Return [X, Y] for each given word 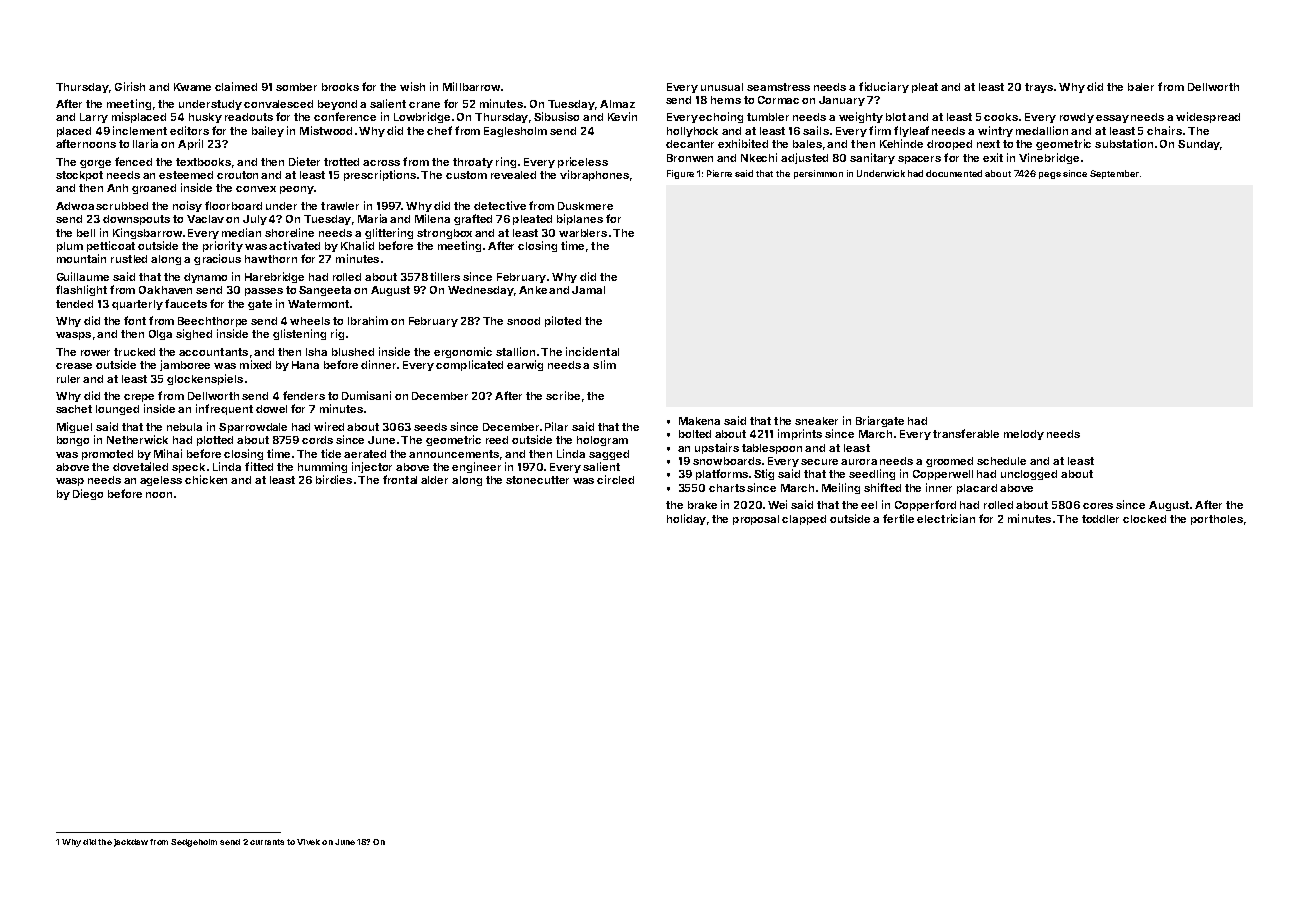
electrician [946, 518]
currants [267, 842]
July [255, 220]
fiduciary [884, 87]
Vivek [308, 842]
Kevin [622, 116]
